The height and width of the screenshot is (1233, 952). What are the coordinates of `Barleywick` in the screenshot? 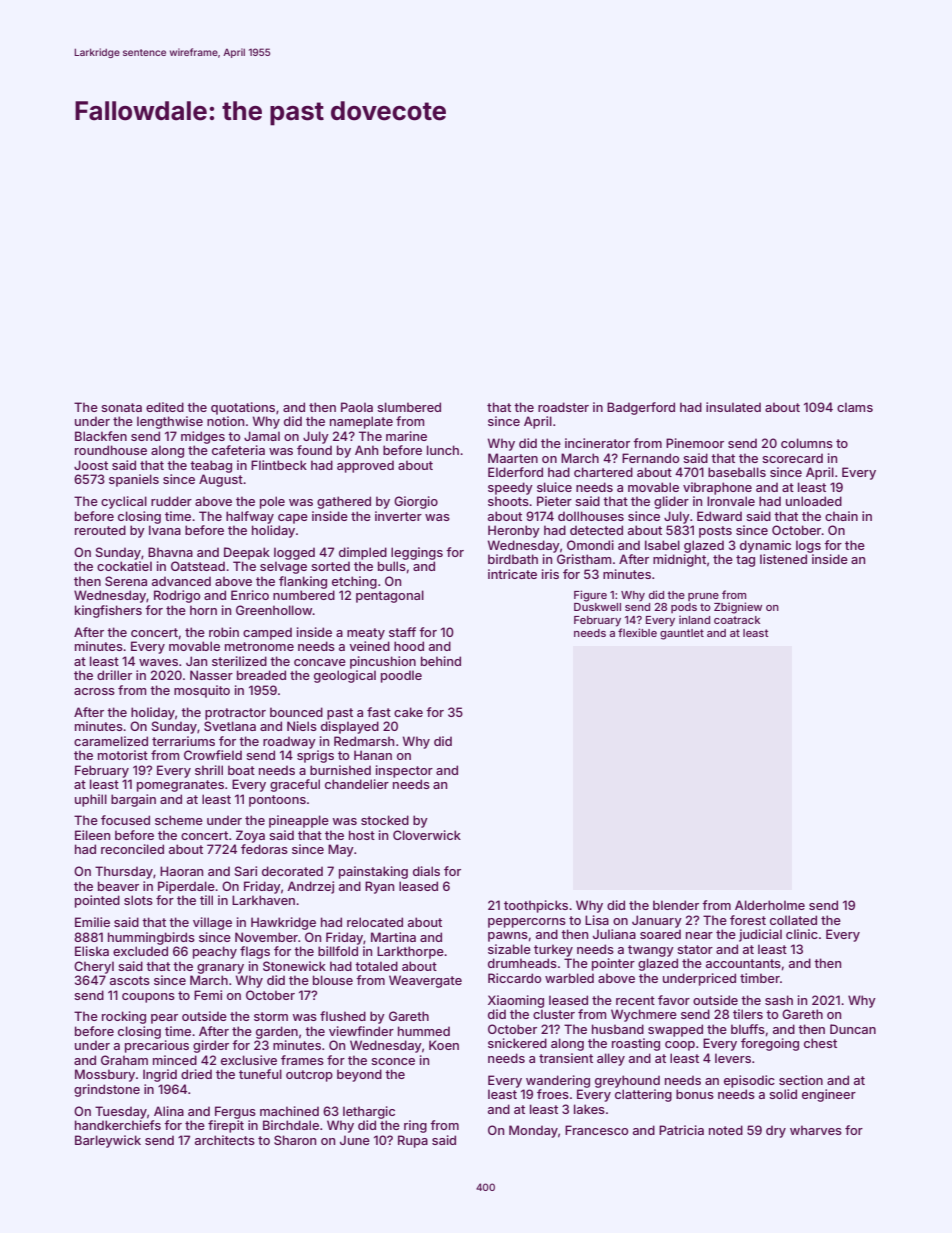 It's located at (108, 1141).
